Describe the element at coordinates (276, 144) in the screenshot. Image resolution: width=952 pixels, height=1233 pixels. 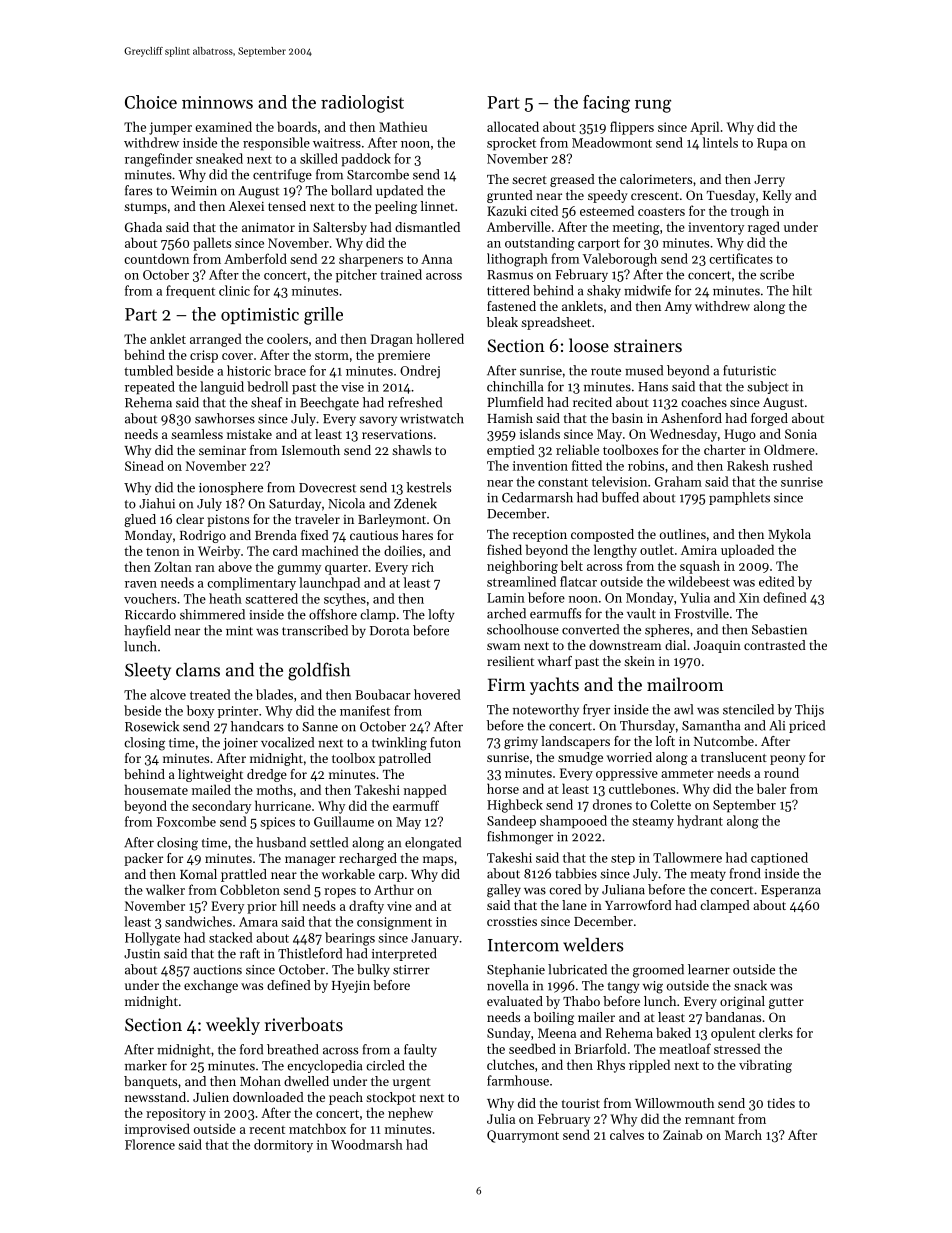
I see `responsible` at that location.
